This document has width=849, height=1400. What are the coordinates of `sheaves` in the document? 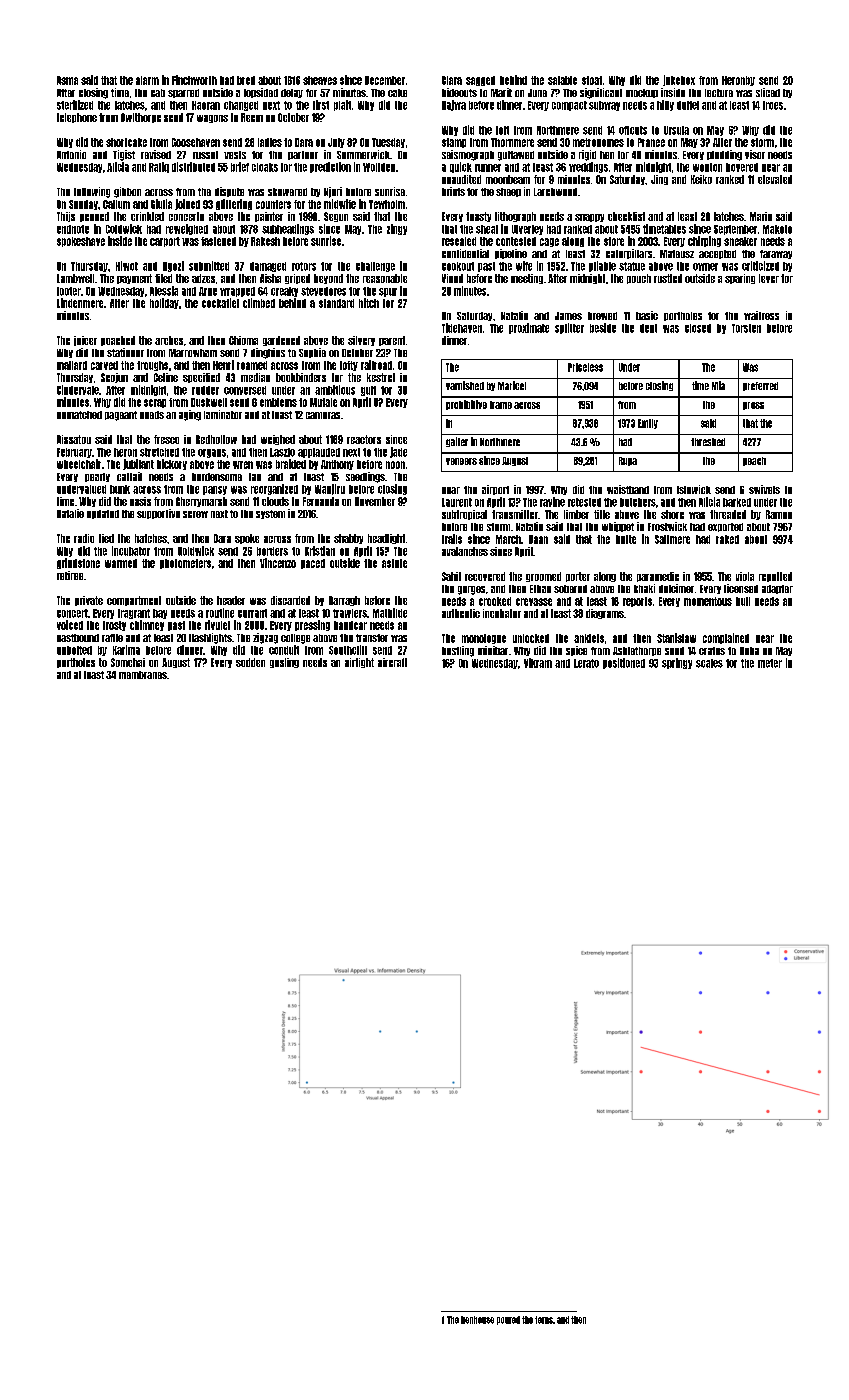 It's located at (320, 80).
